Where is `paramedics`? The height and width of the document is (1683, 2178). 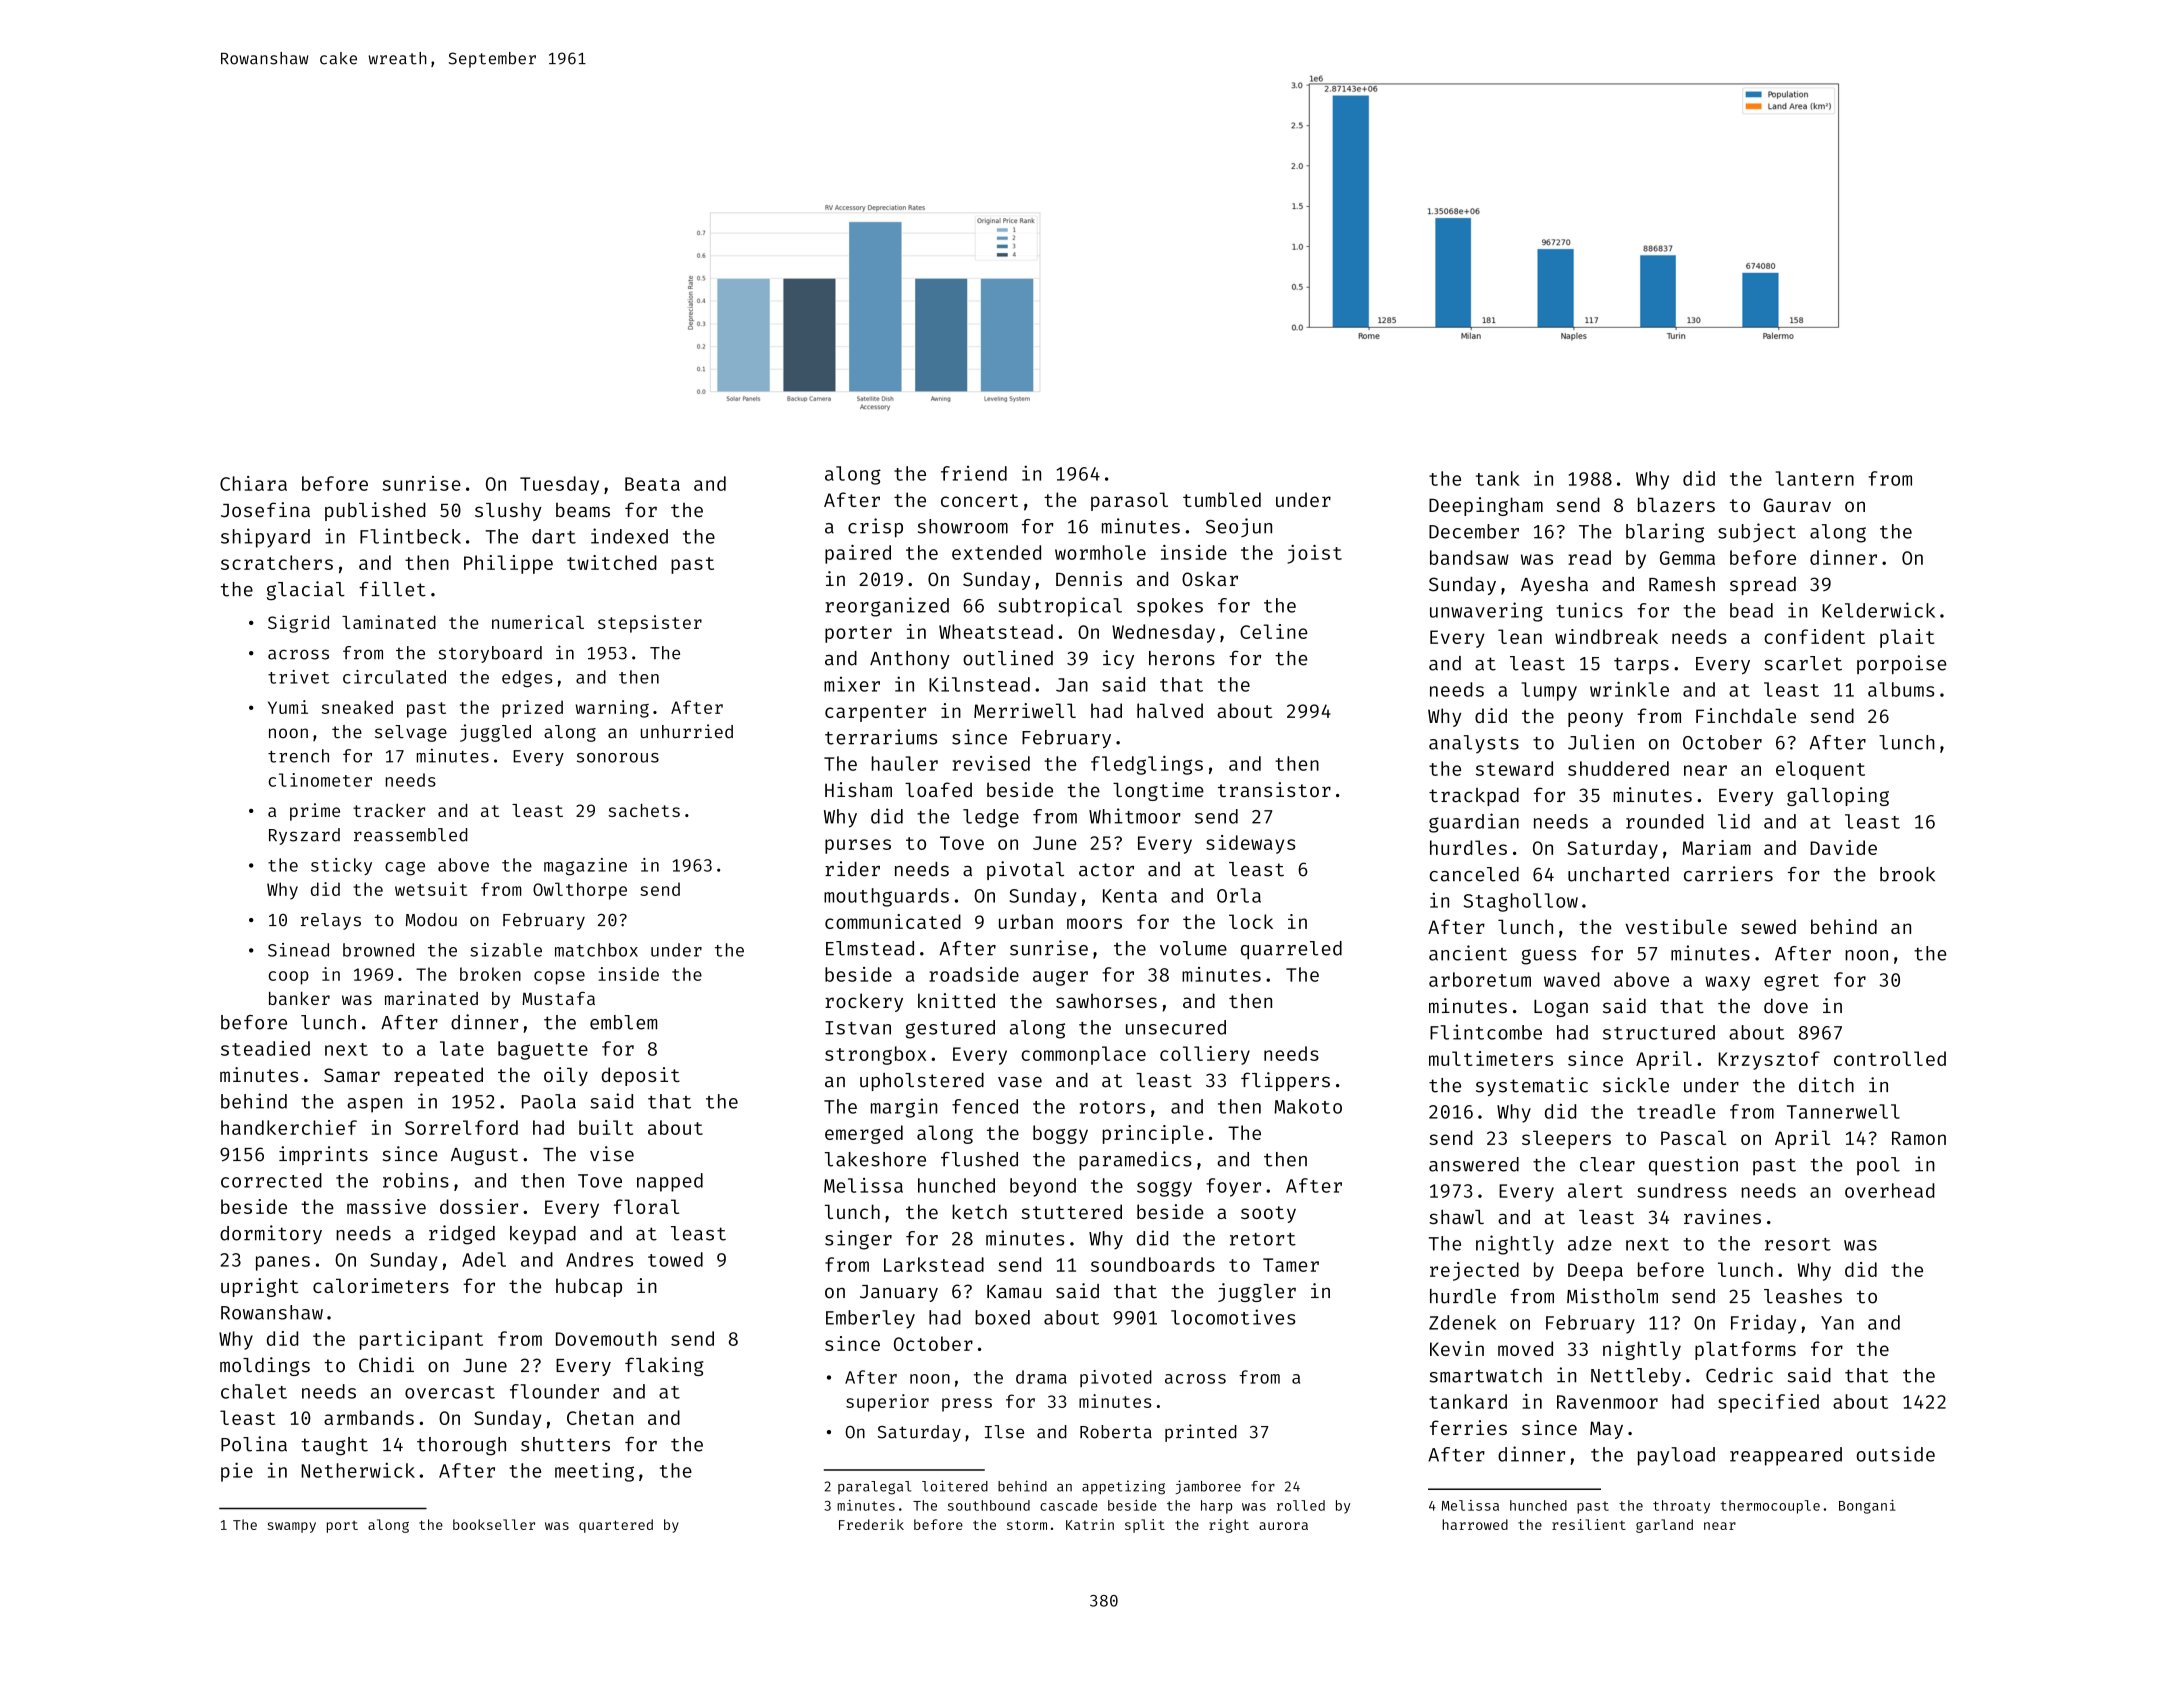
paramedics is located at coordinates (1135, 1160).
